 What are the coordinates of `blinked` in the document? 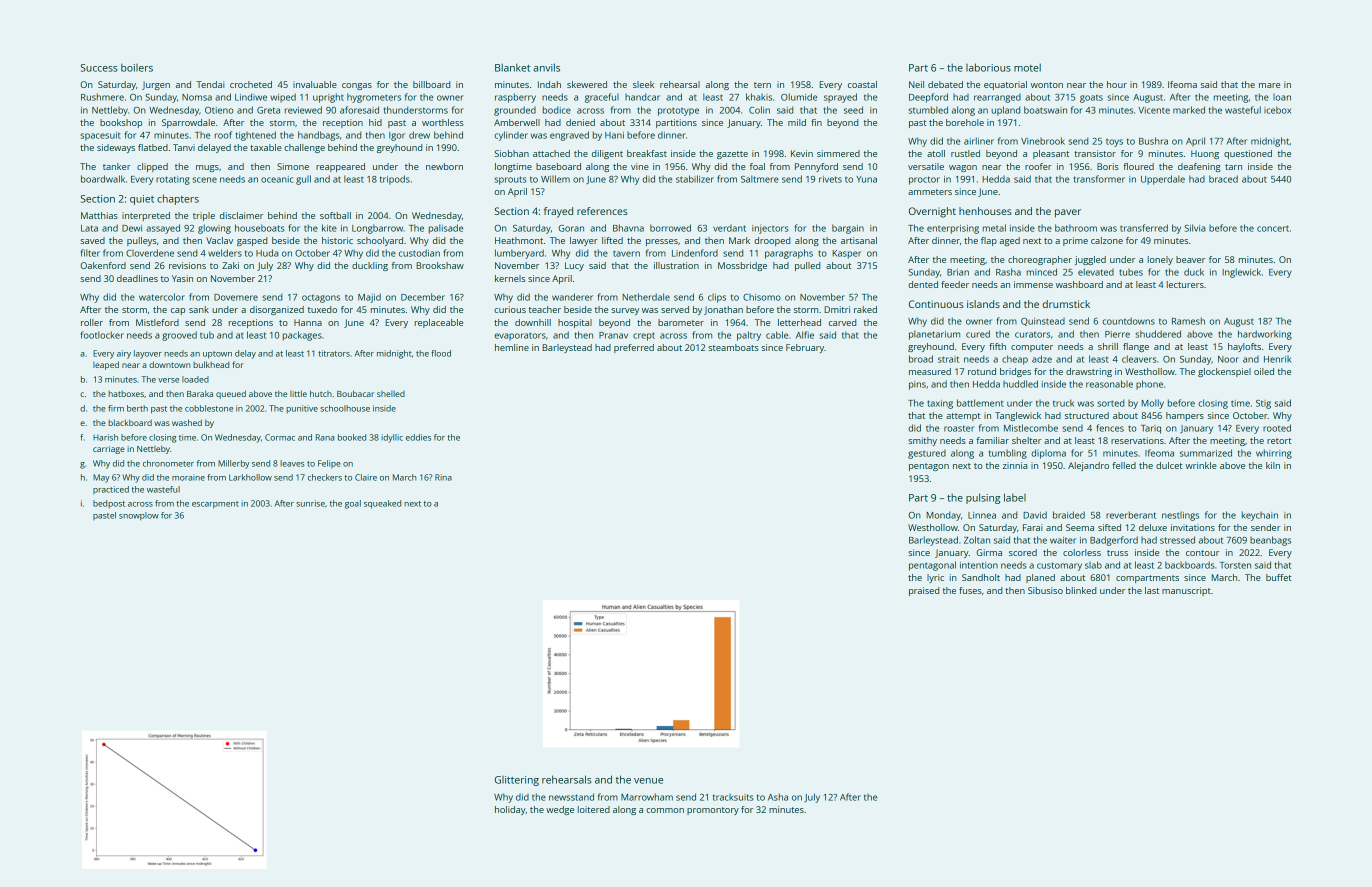 It's located at (1081, 590).
